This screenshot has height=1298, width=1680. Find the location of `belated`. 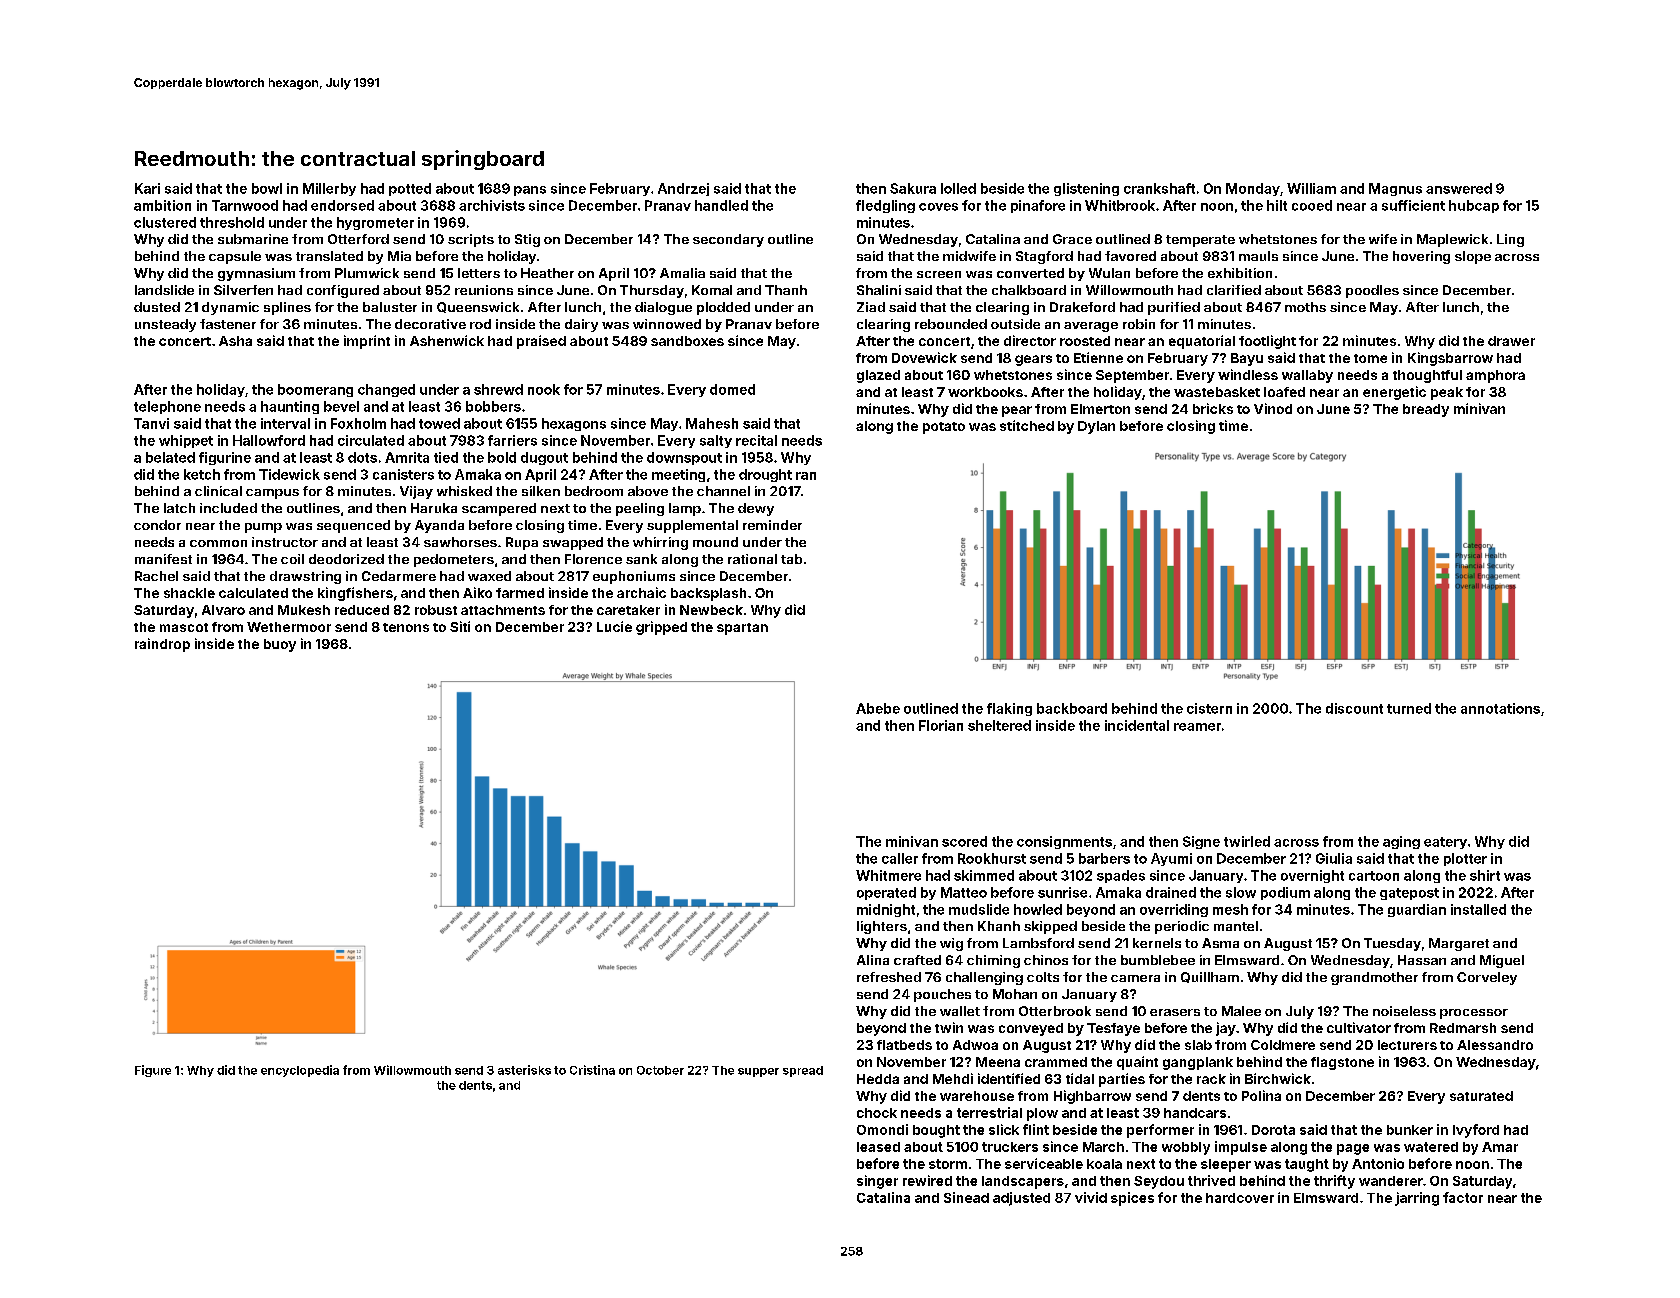

belated is located at coordinates (170, 457).
